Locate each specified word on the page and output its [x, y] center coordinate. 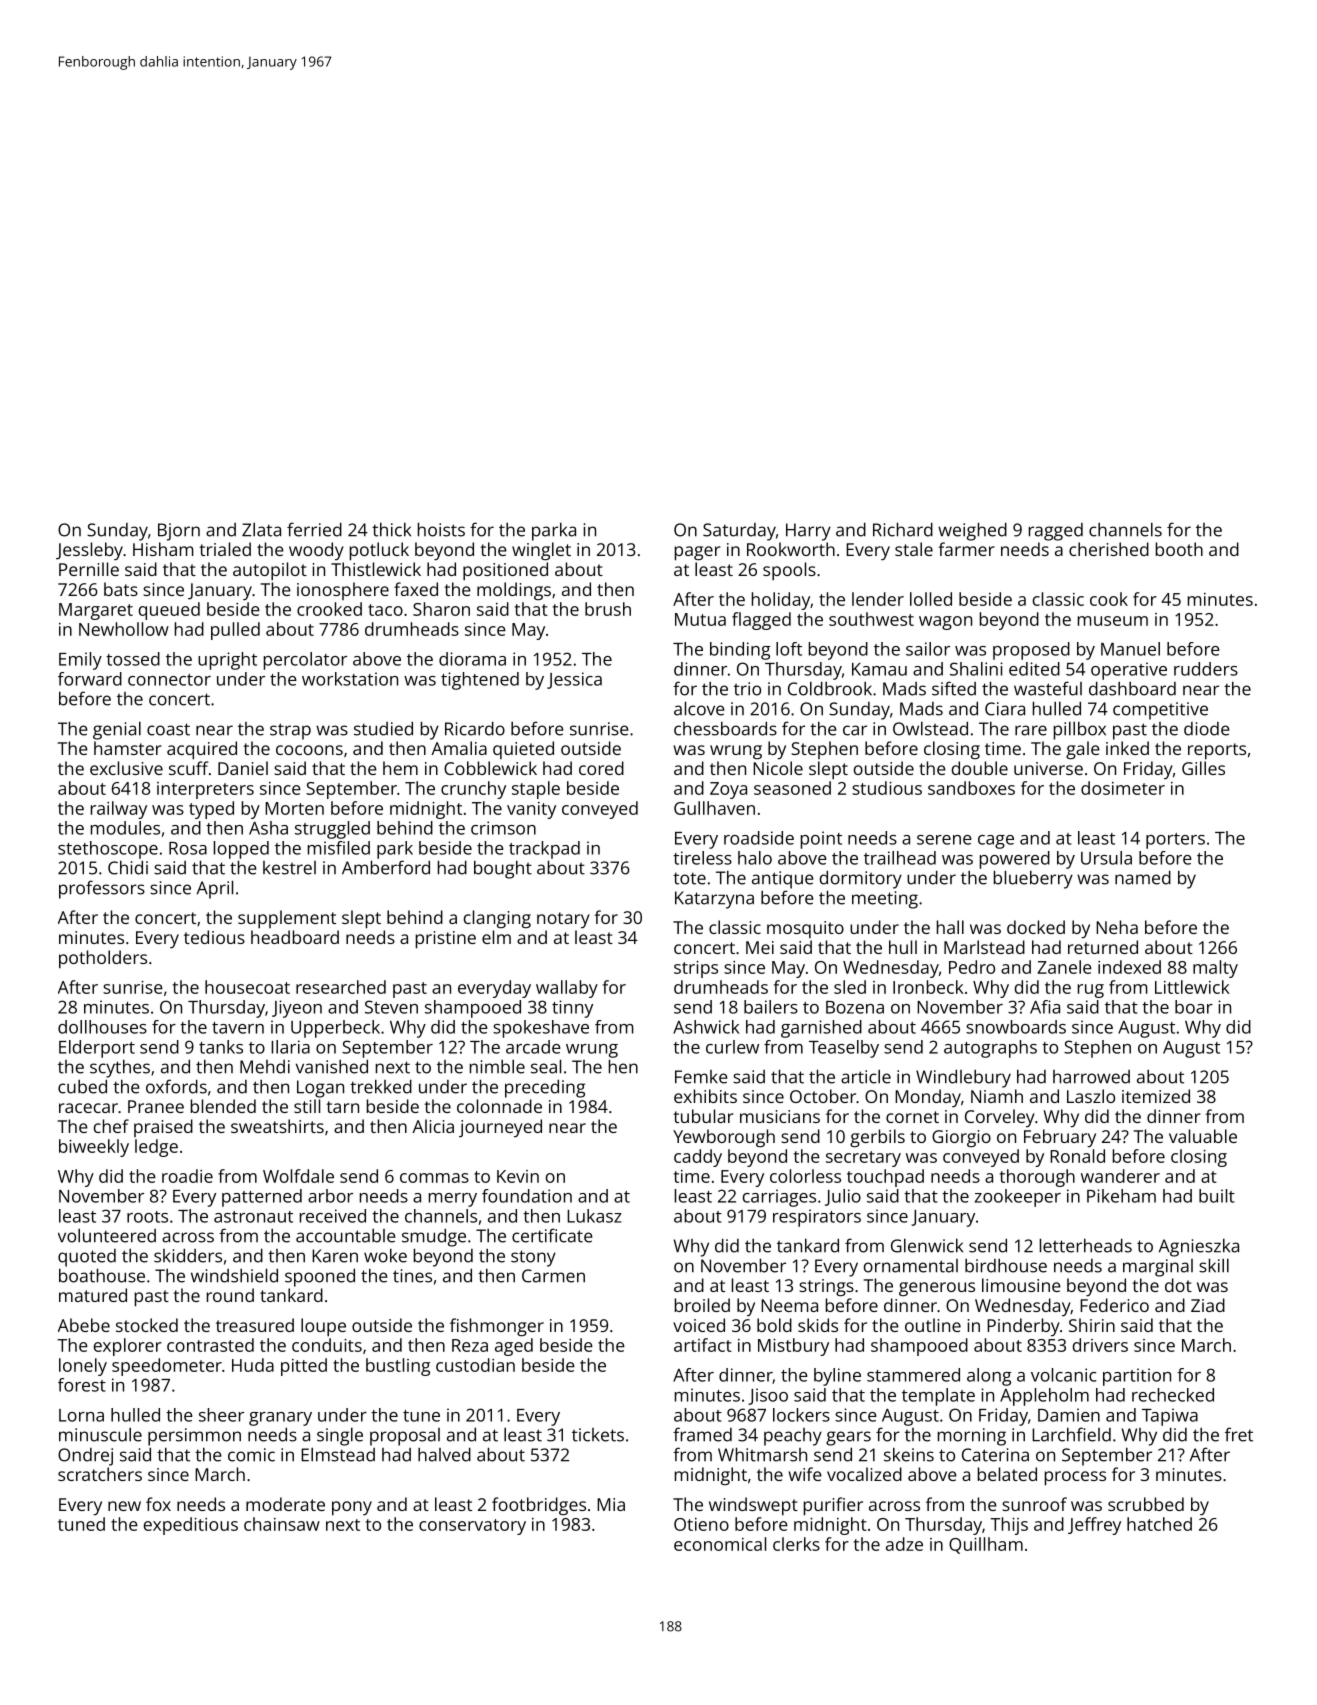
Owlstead [930, 728]
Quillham [986, 1545]
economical [720, 1544]
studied [383, 728]
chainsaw [282, 1524]
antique [783, 880]
